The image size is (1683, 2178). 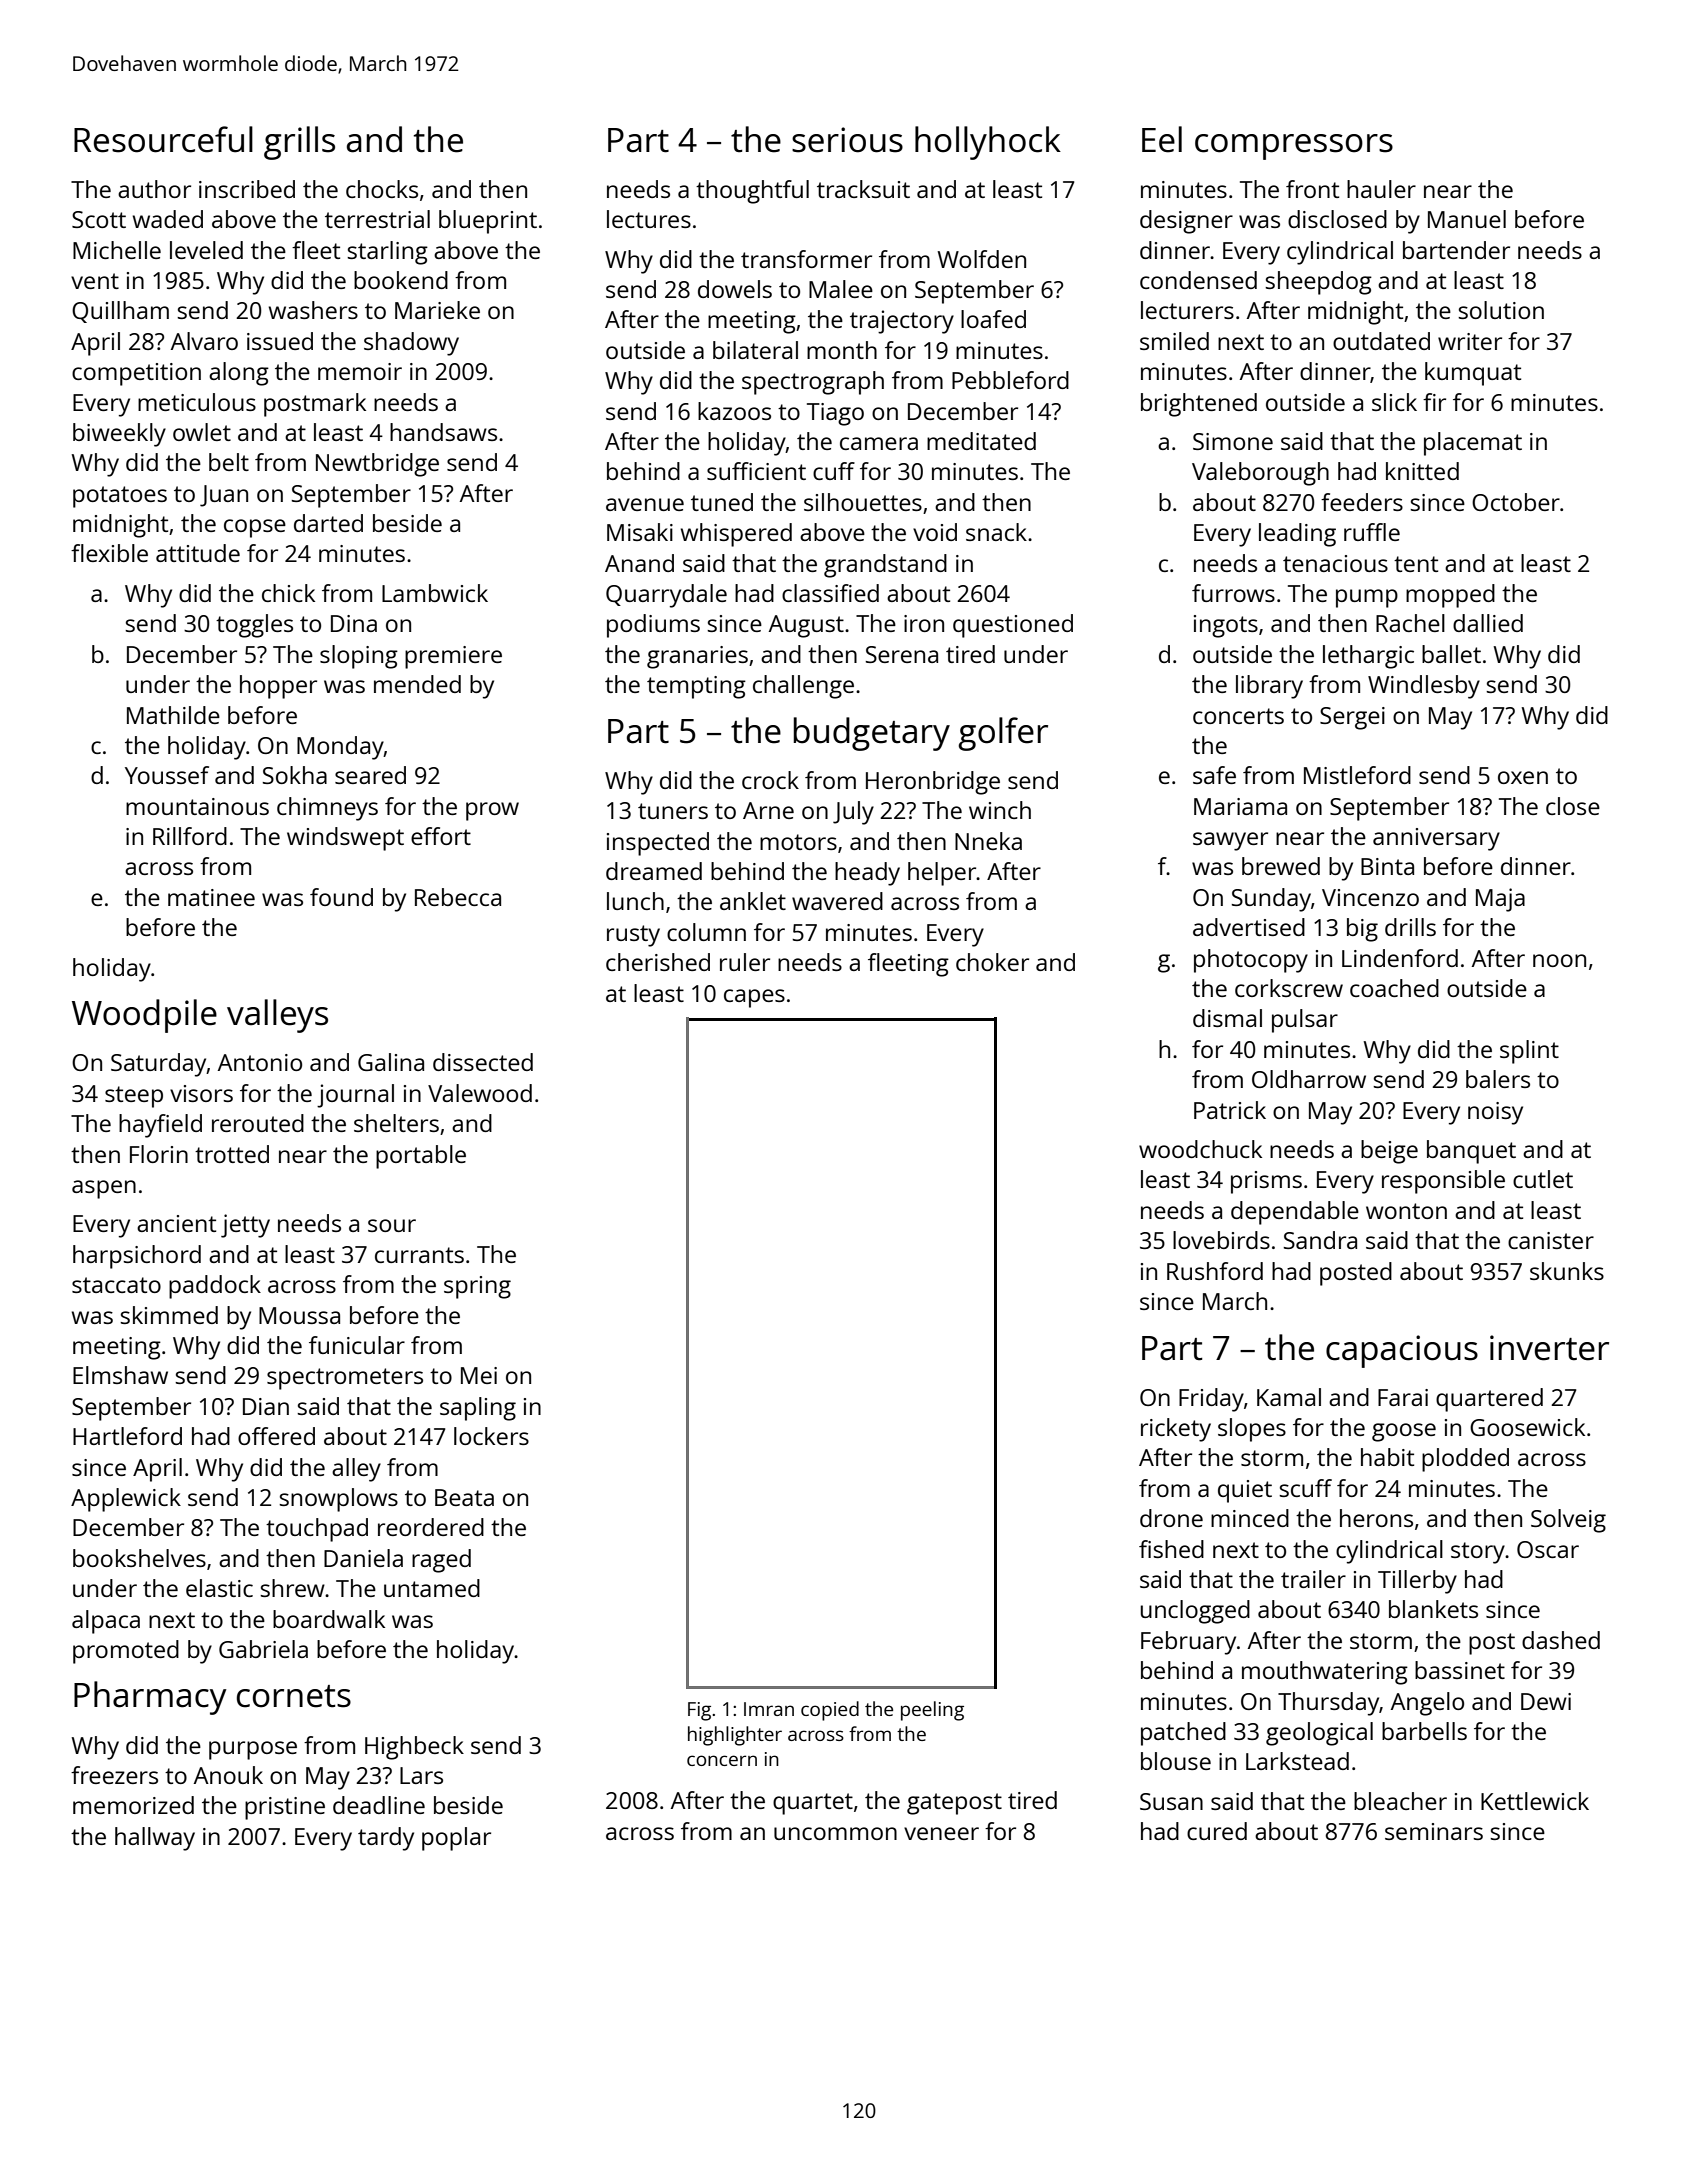 I want to click on uncommon, so click(x=835, y=1833).
